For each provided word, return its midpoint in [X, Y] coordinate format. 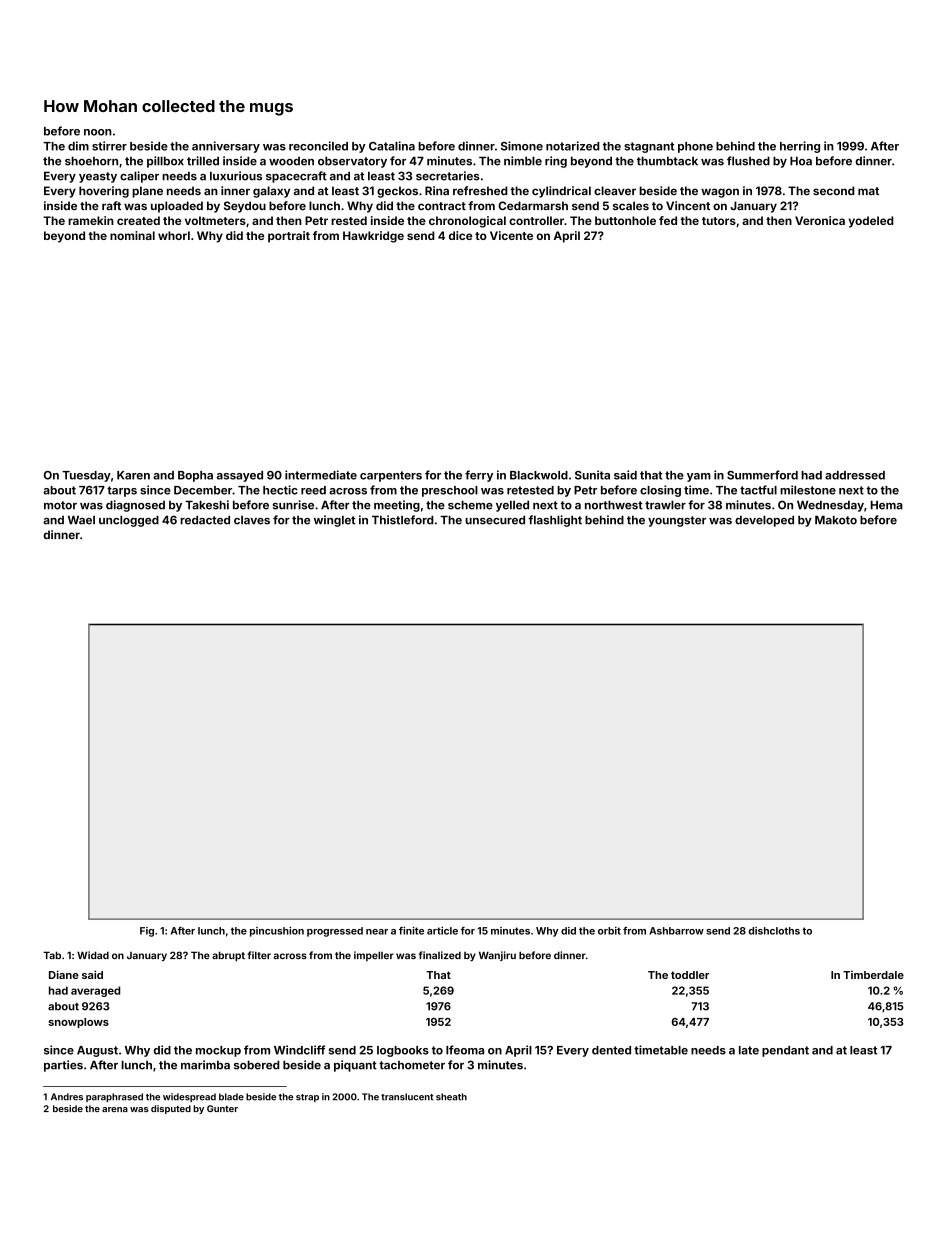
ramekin [91, 220]
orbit [609, 931]
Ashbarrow [676, 931]
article [442, 931]
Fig [147, 932]
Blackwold [539, 475]
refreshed [480, 190]
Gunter [222, 1108]
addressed [855, 475]
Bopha [195, 476]
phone [695, 147]
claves [252, 520]
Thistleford [403, 520]
